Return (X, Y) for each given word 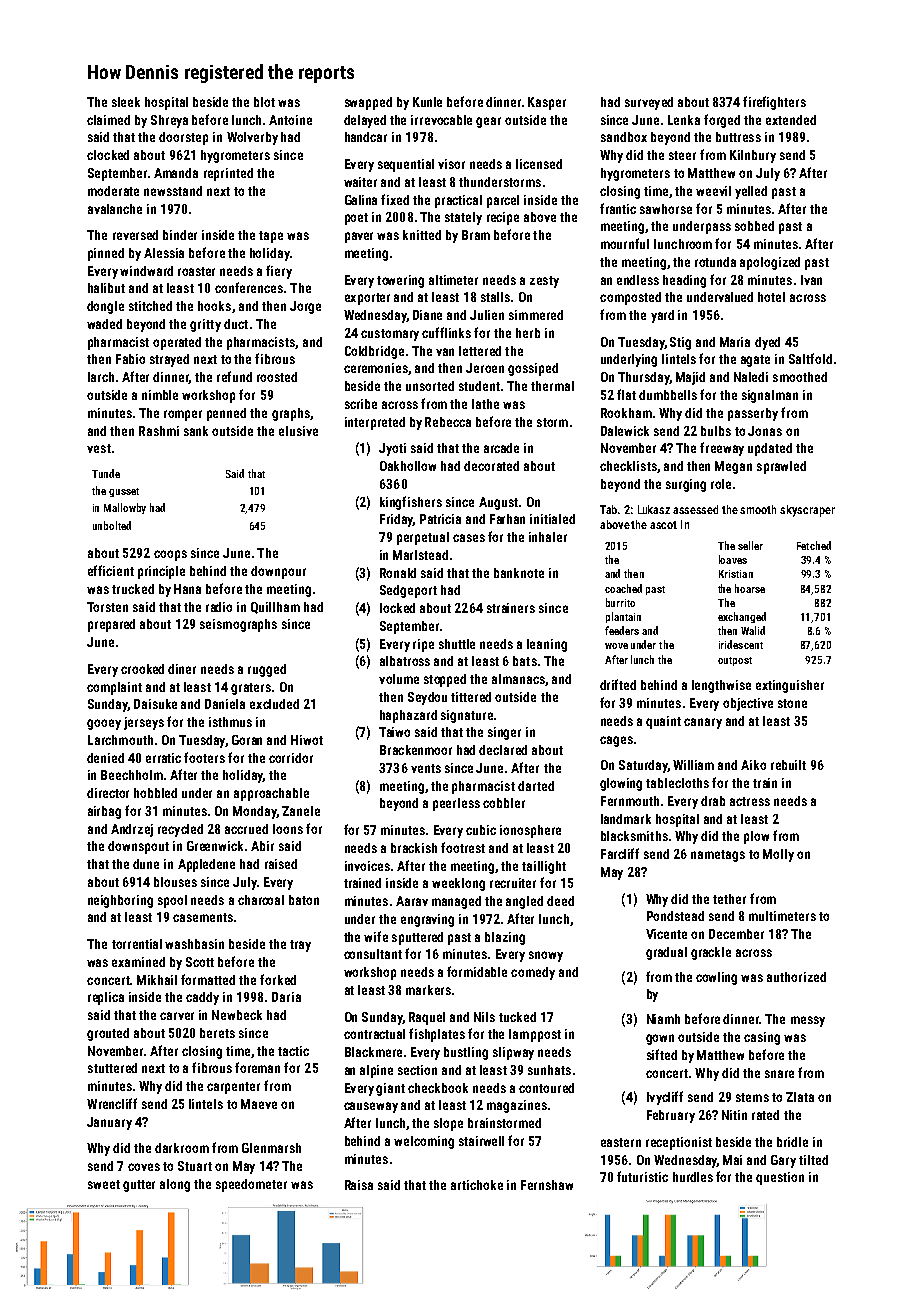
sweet (104, 1184)
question (780, 1178)
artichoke (477, 1185)
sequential (406, 165)
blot (264, 102)
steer (682, 155)
